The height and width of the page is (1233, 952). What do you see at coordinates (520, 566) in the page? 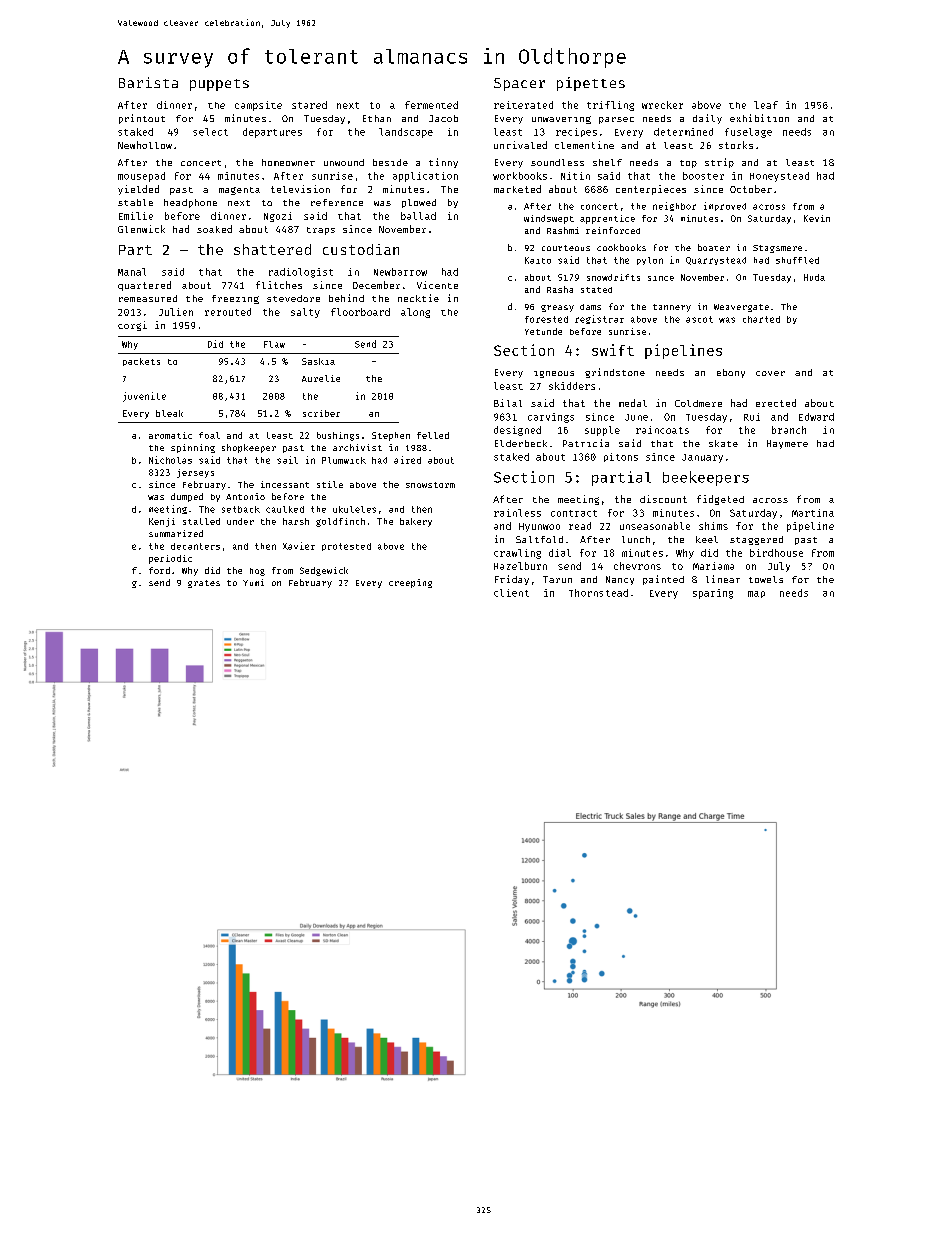
I see `Hazelburn` at bounding box center [520, 566].
